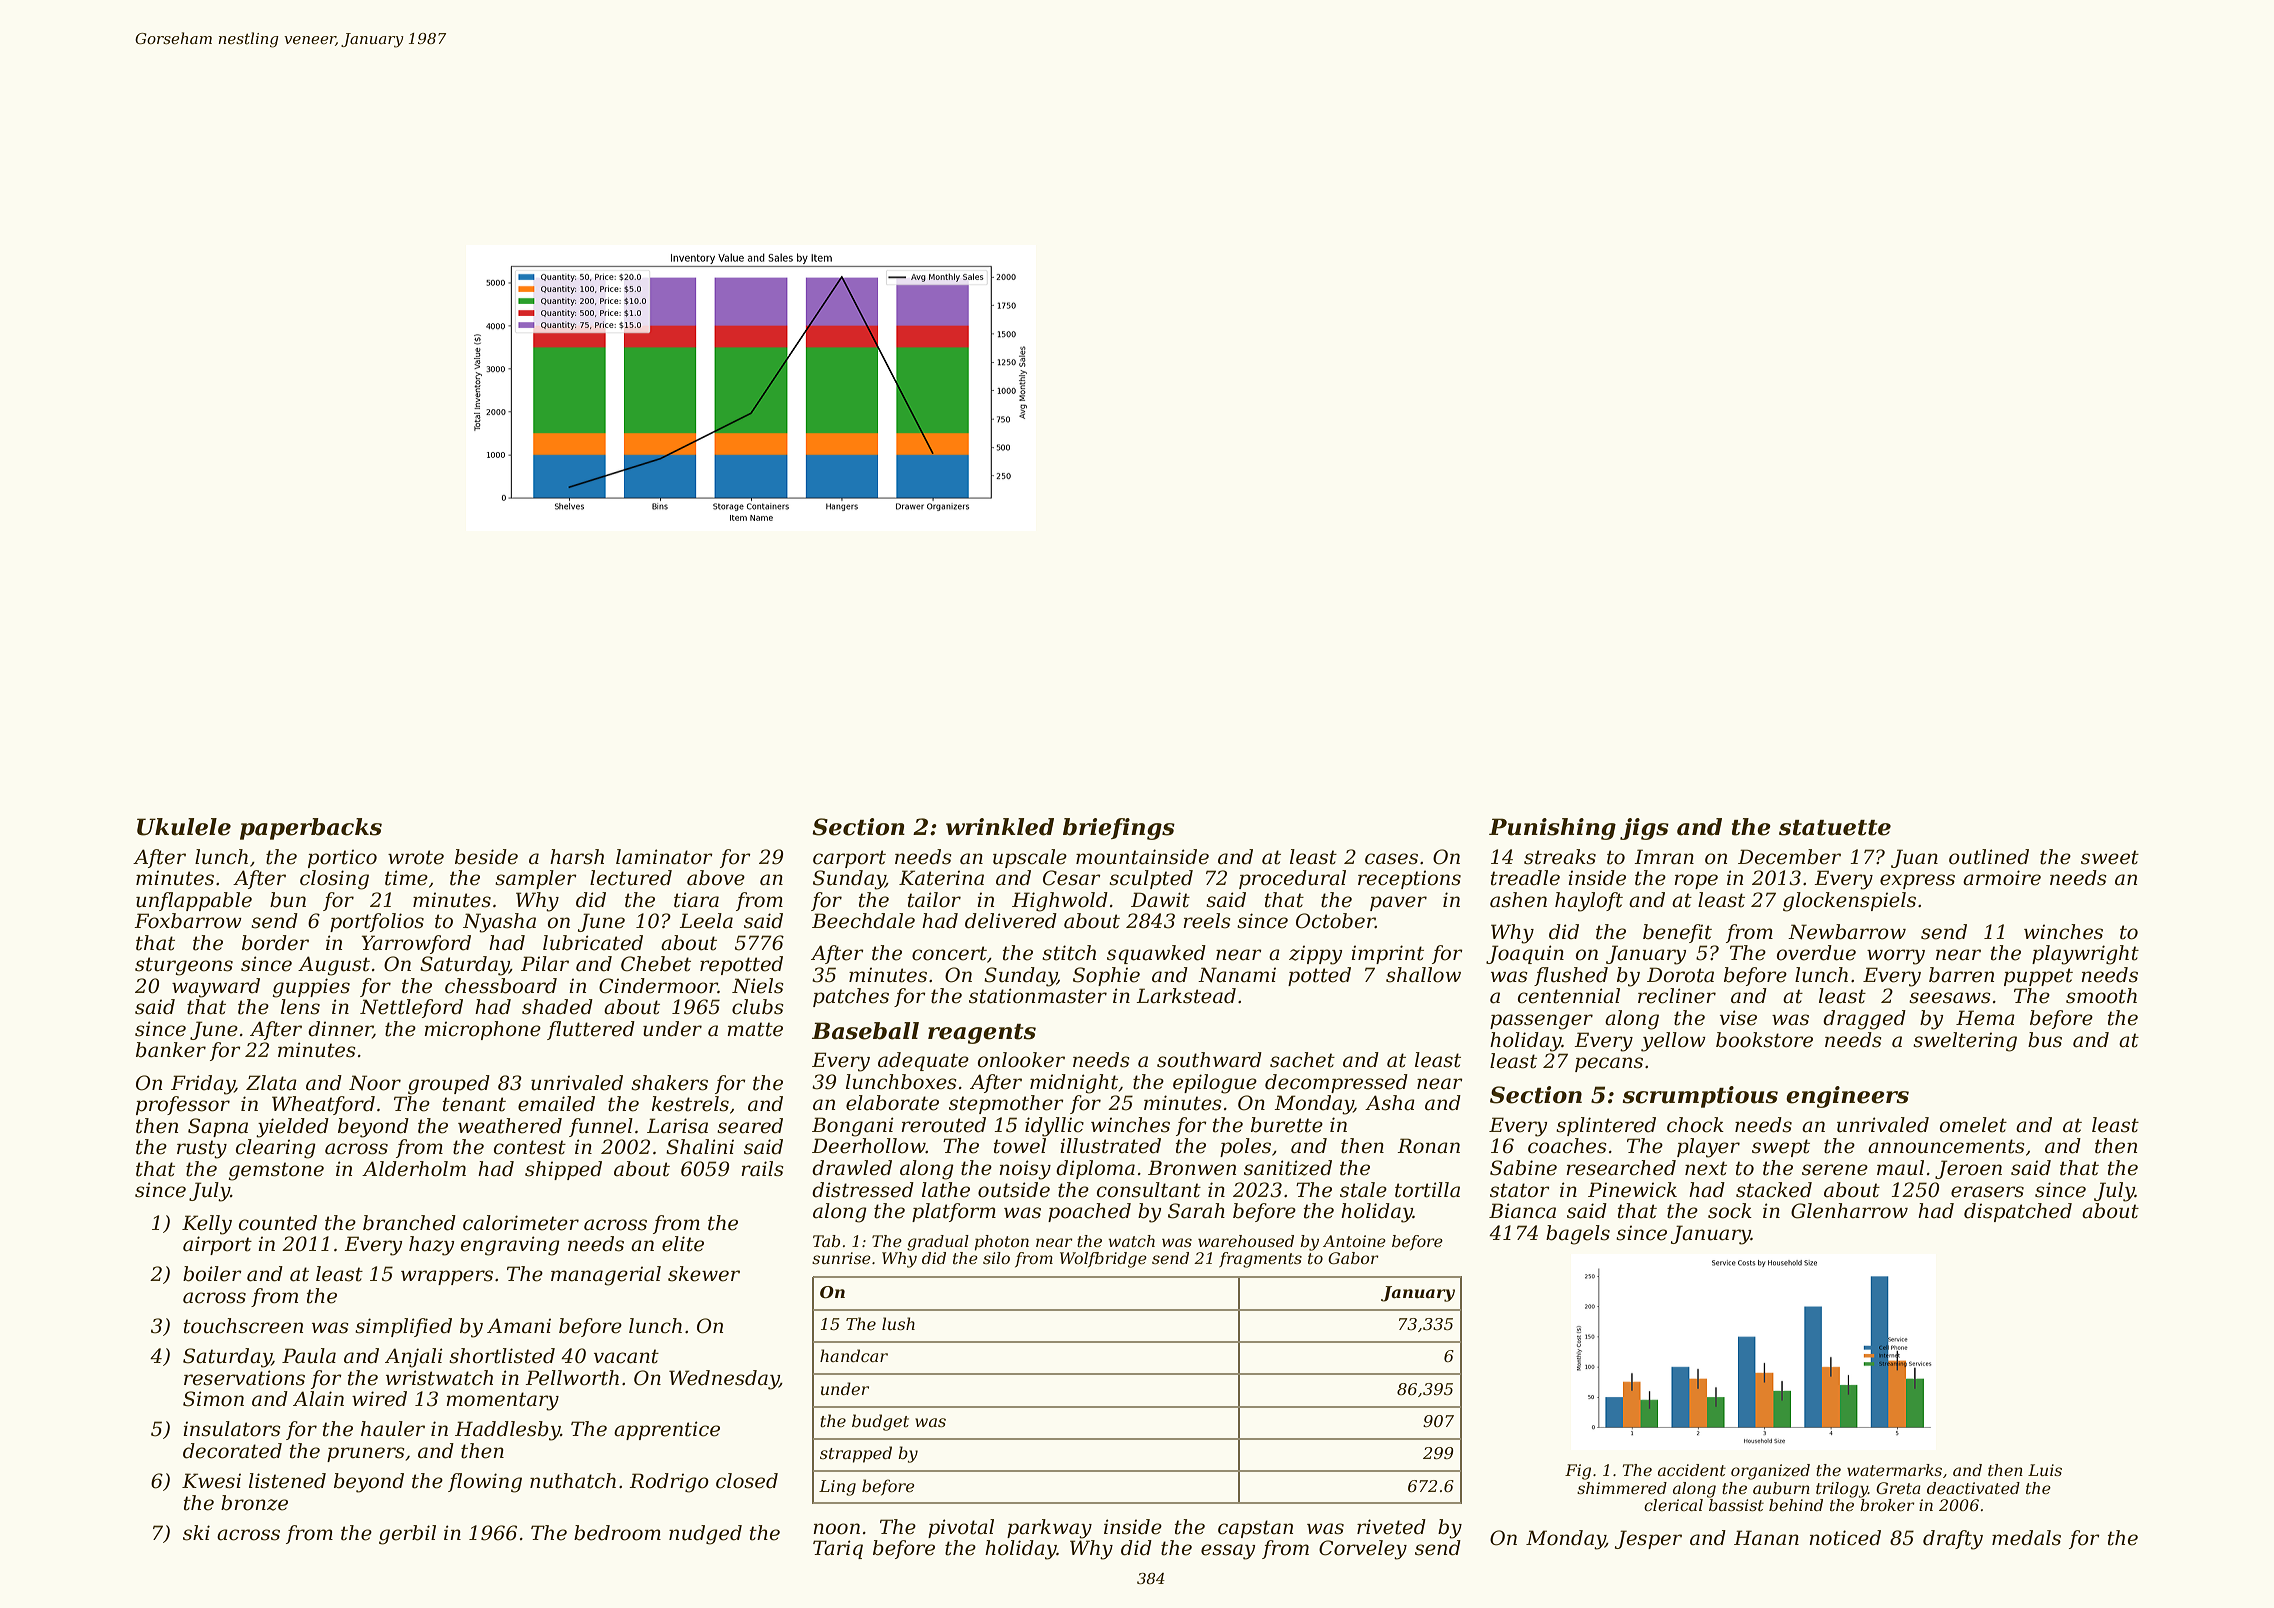  What do you see at coordinates (519, 1326) in the screenshot?
I see `Amani` at bounding box center [519, 1326].
